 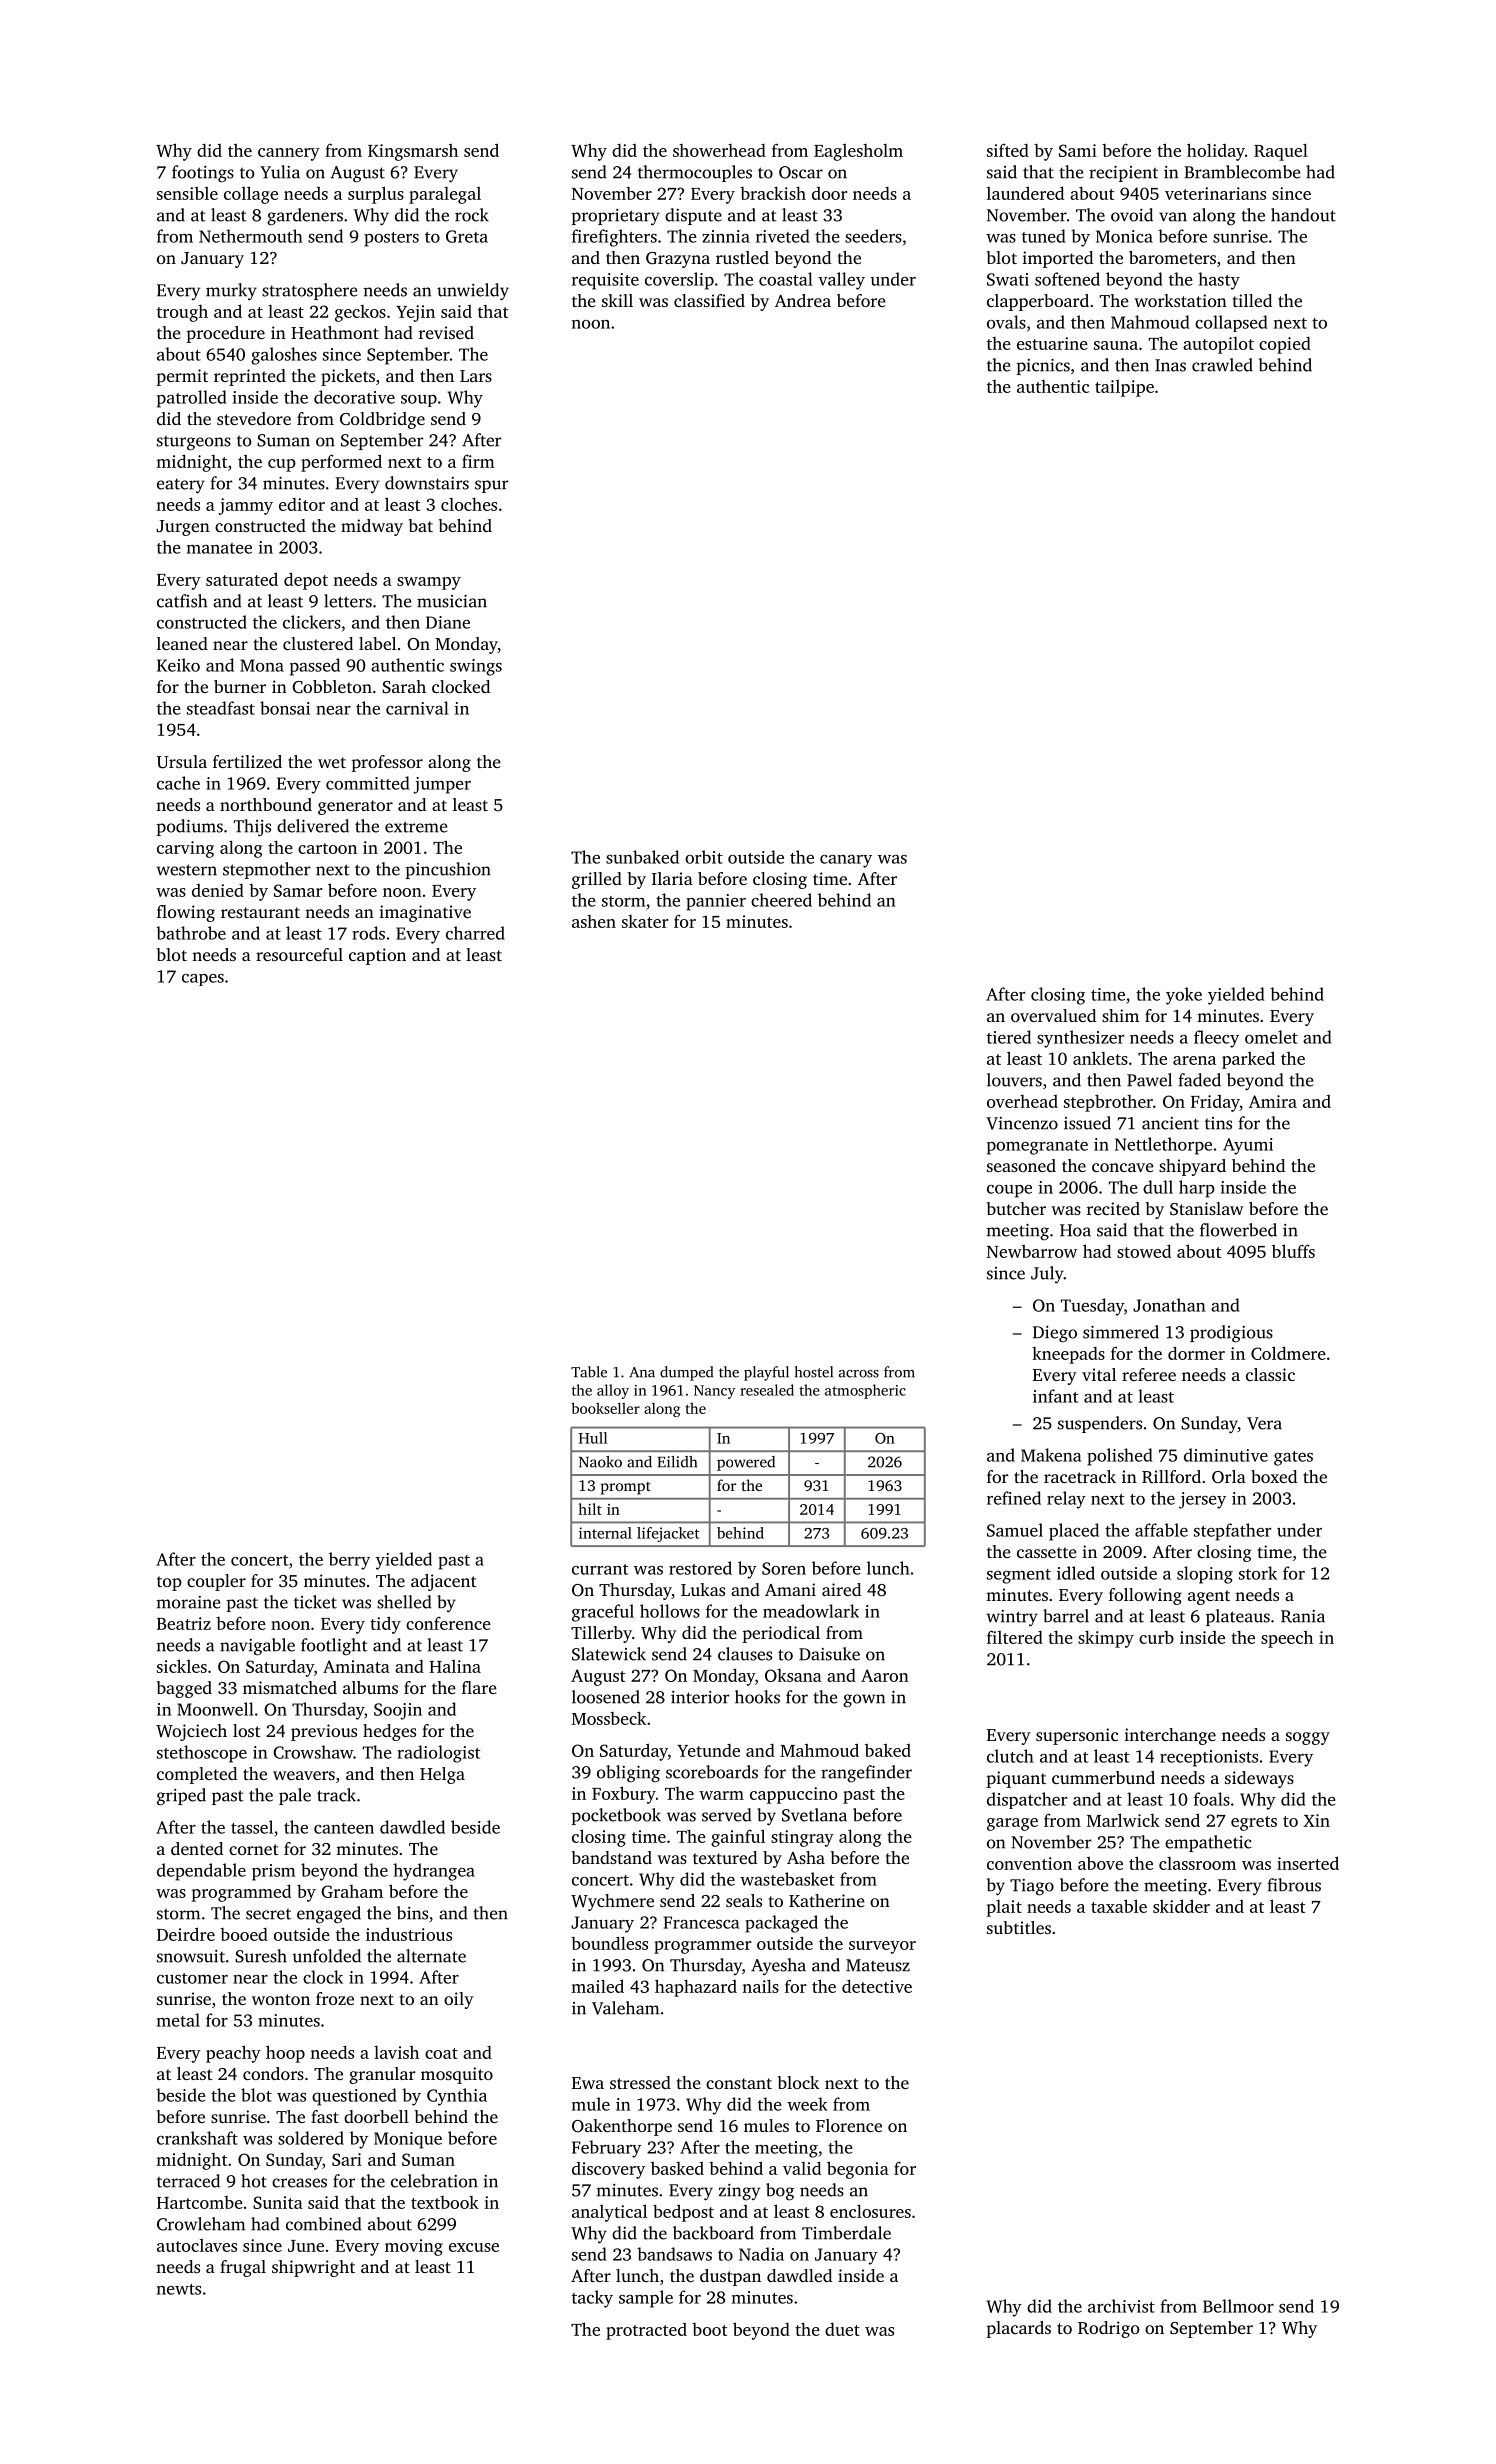 I want to click on thermocouples, so click(x=695, y=173).
